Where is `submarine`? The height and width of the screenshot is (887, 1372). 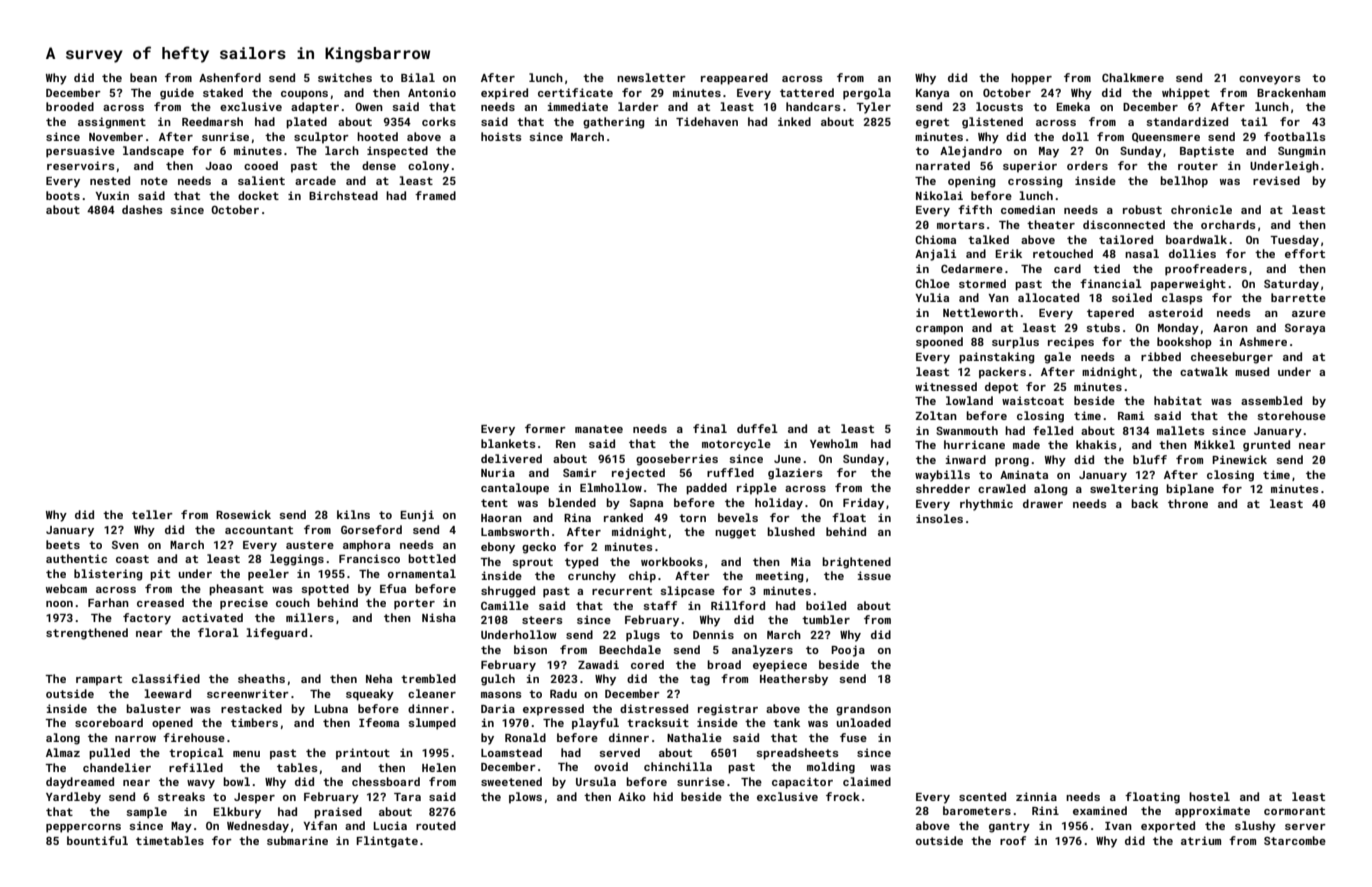
submarine is located at coordinates (297, 840).
